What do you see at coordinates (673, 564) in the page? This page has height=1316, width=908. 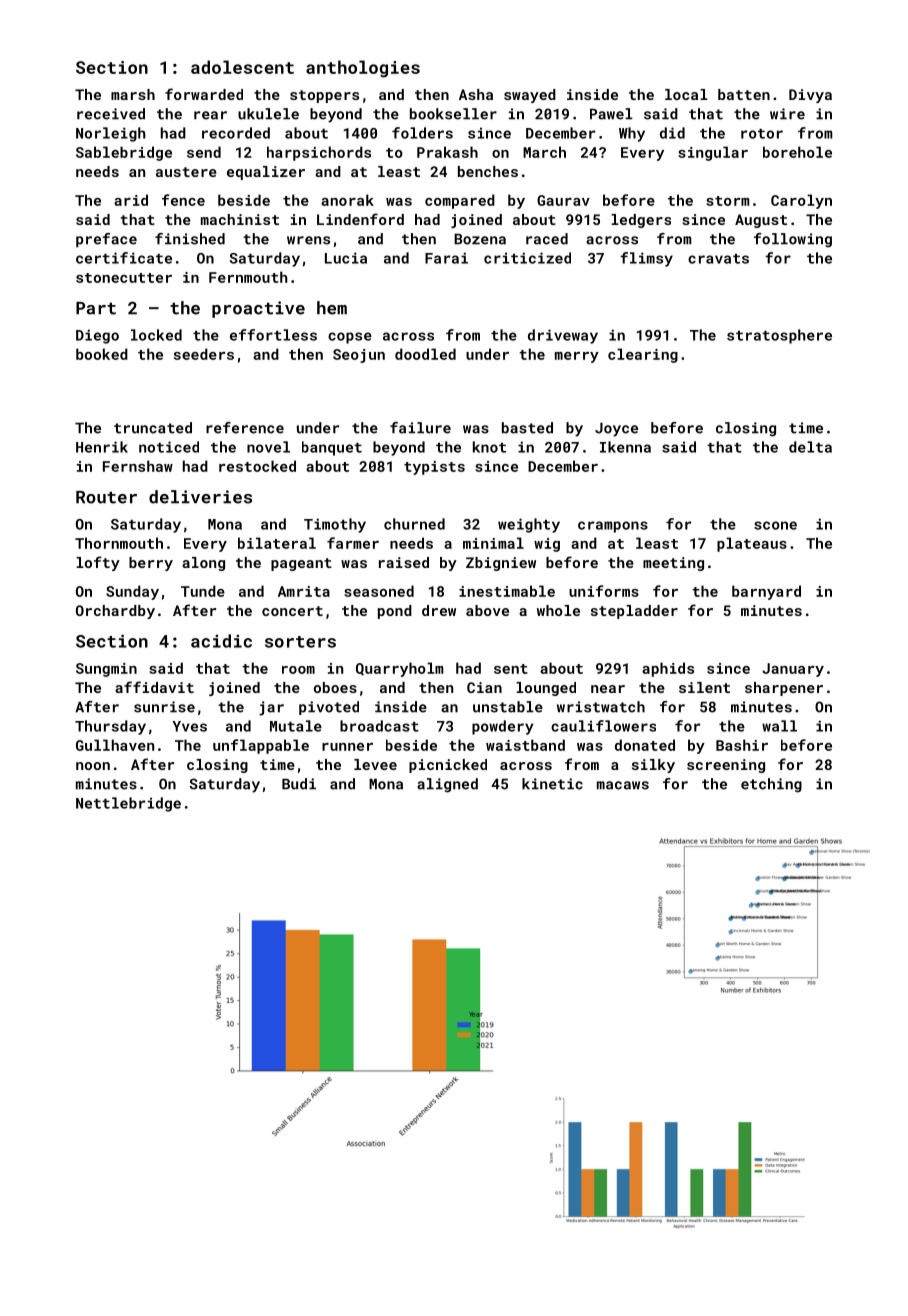 I see `meeting` at bounding box center [673, 564].
